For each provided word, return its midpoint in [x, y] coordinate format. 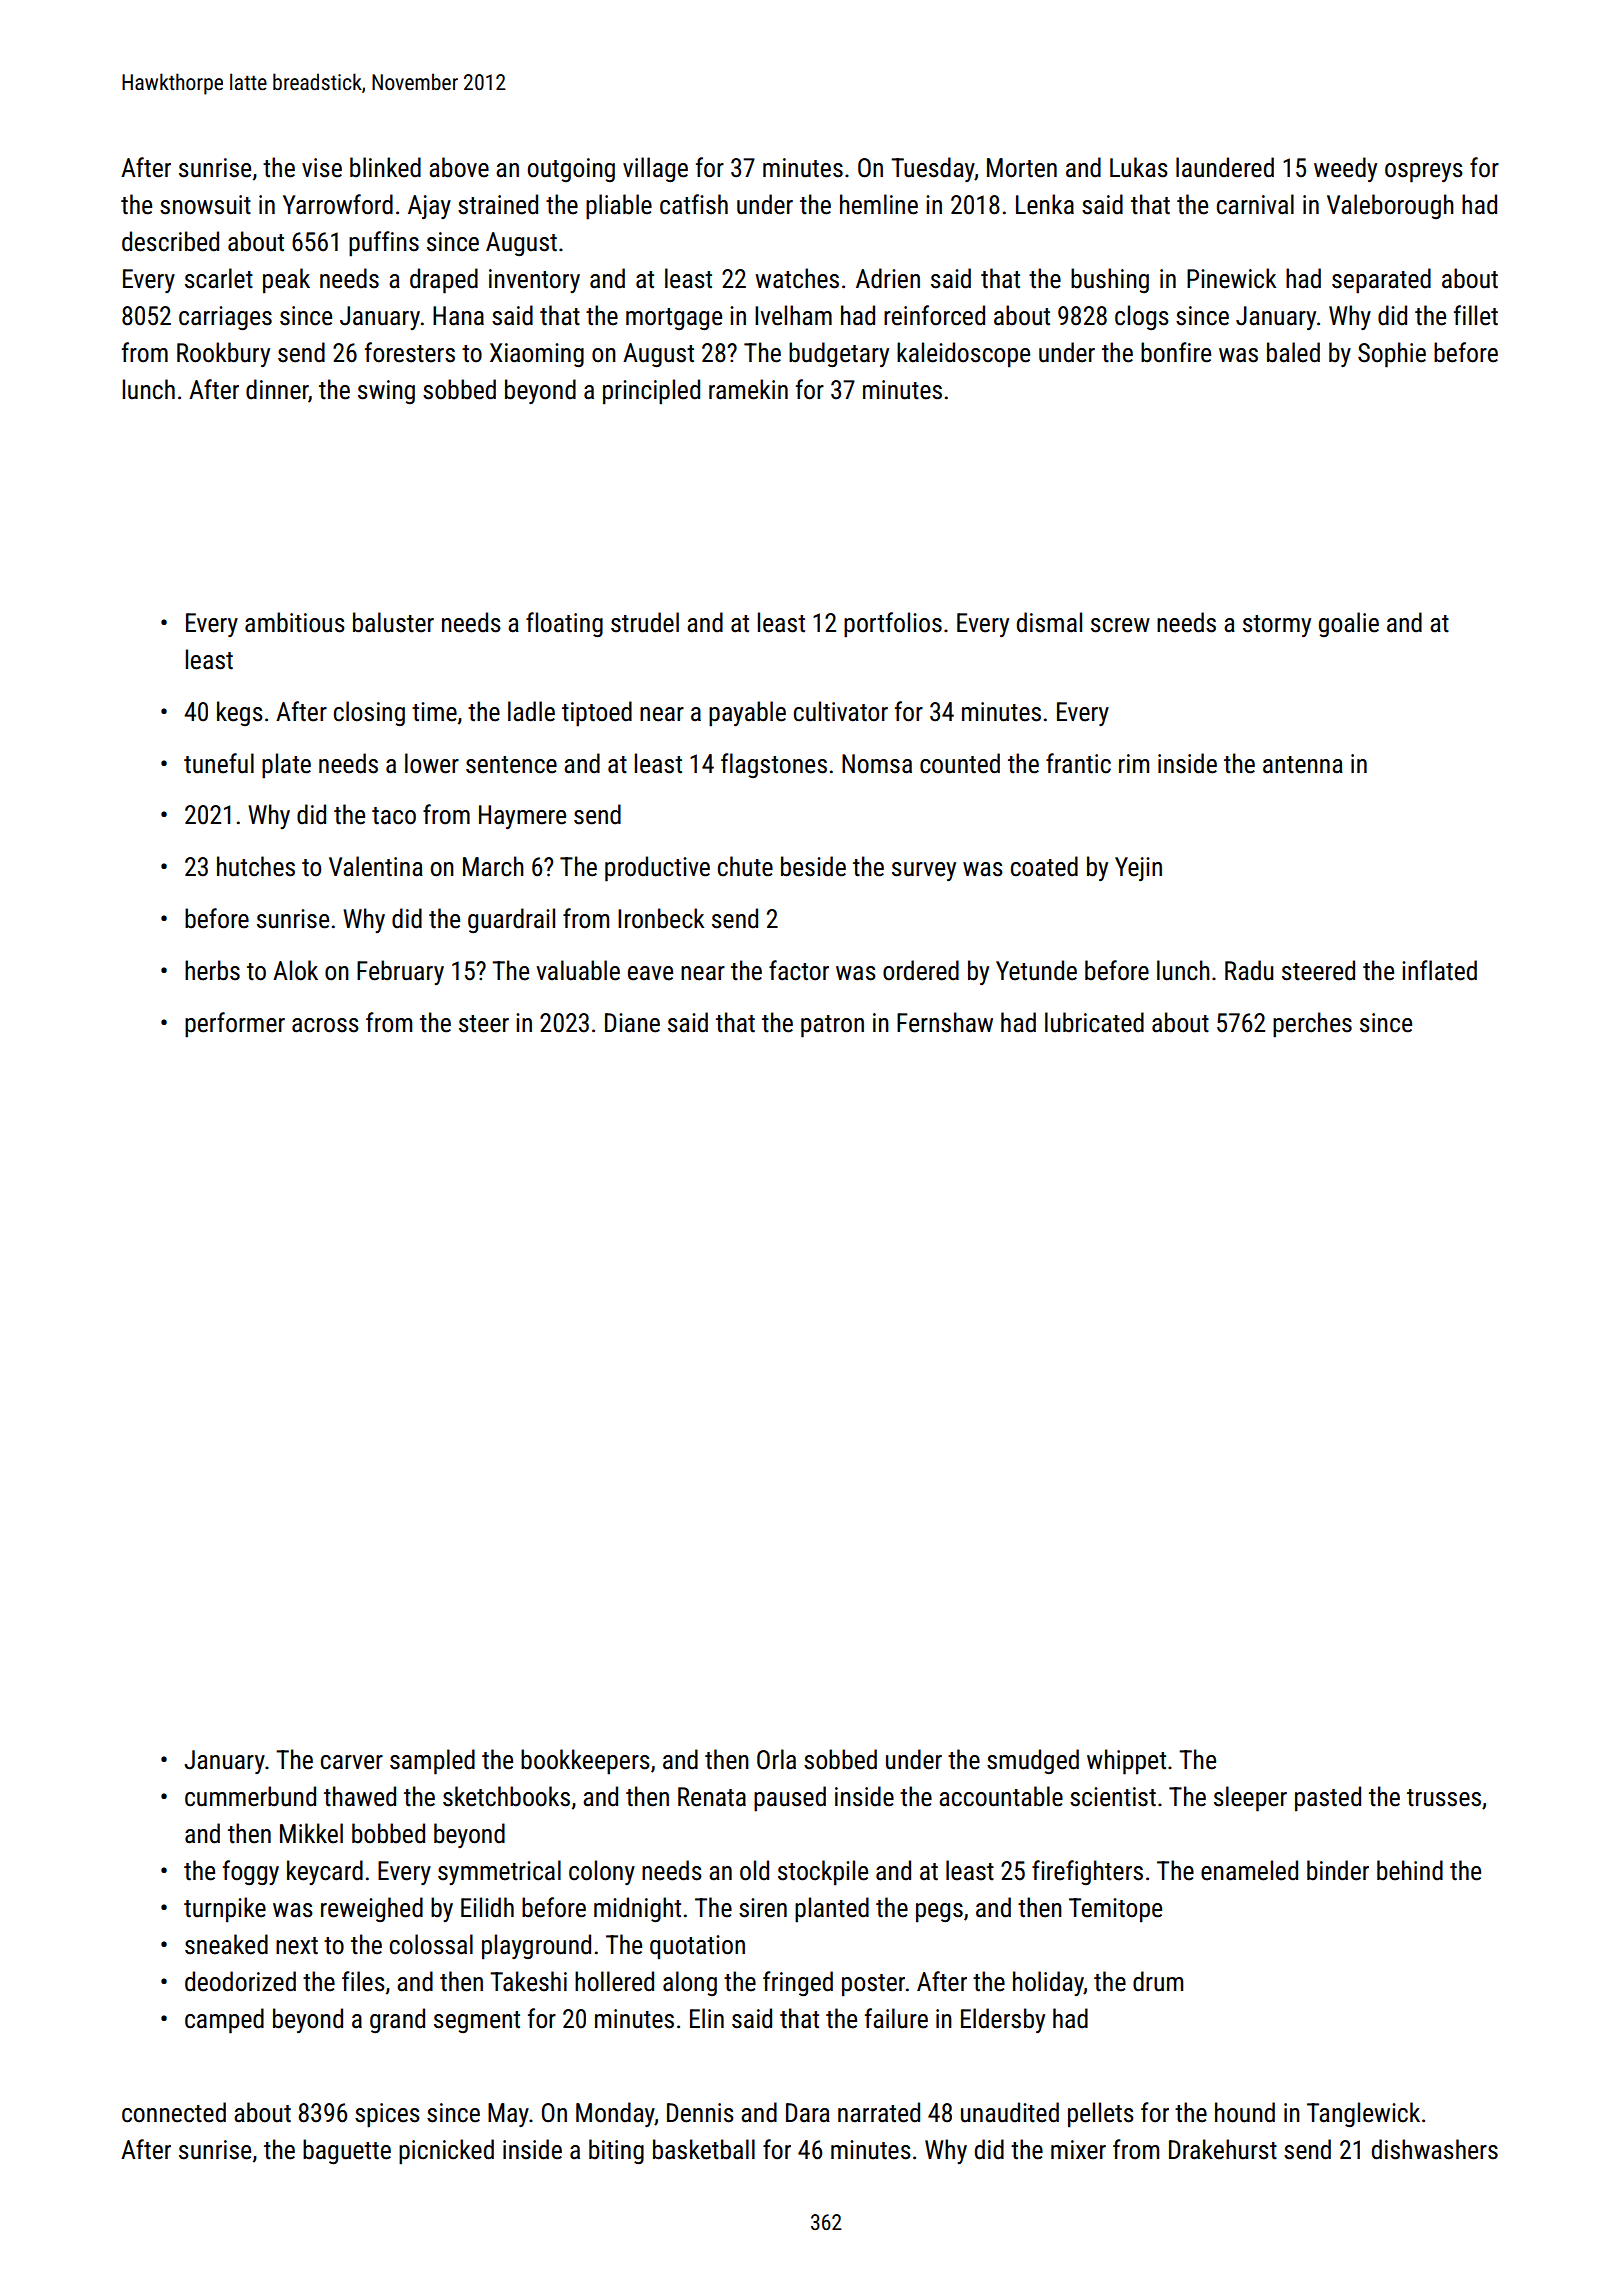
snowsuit [205, 205]
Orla [776, 1759]
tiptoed [597, 714]
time [434, 712]
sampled [432, 1762]
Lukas [1139, 167]
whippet [1126, 1762]
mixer [1078, 2150]
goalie [1349, 624]
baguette [347, 2152]
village [655, 170]
